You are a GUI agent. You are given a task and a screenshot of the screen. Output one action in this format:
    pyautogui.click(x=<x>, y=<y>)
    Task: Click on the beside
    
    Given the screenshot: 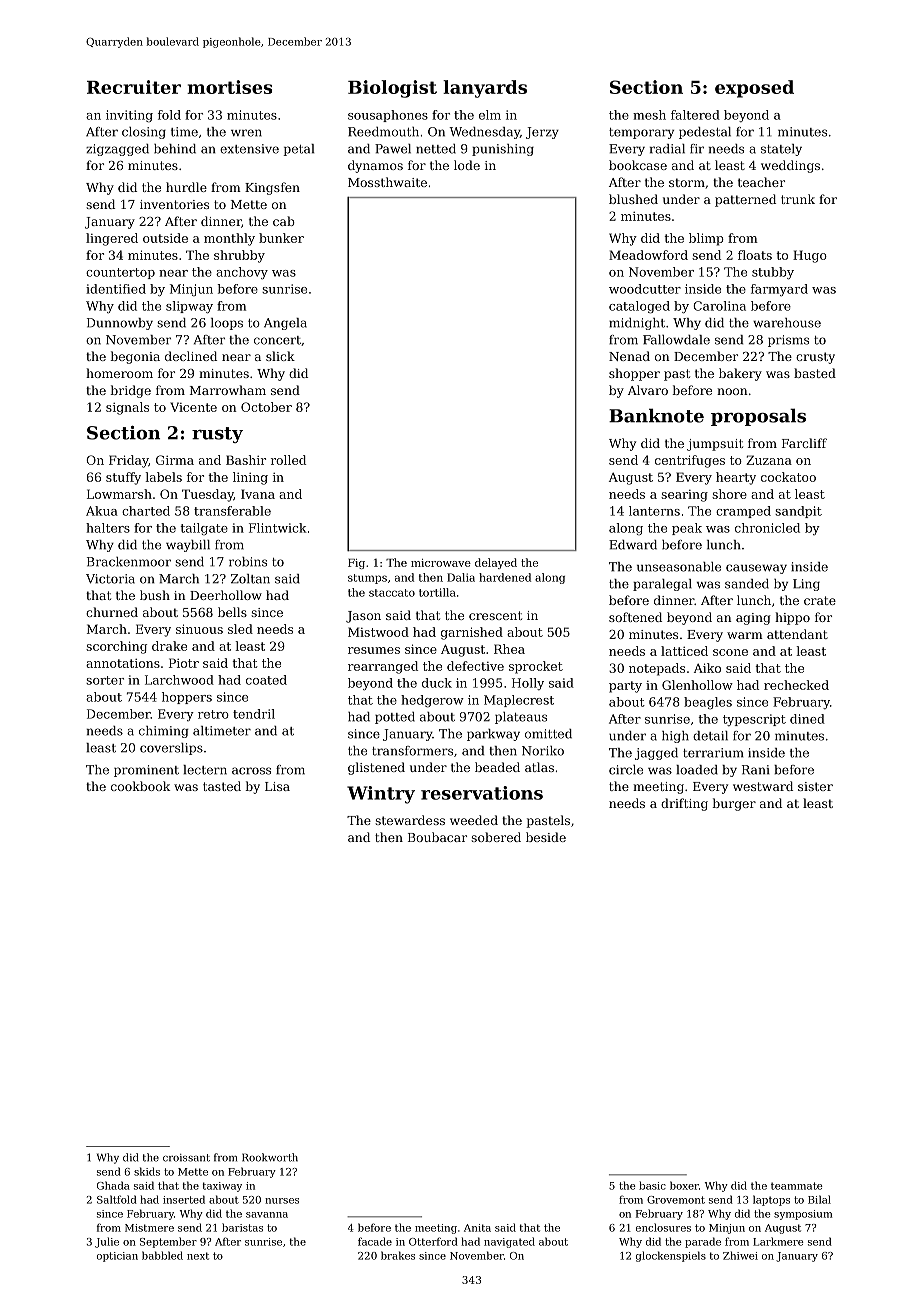 What is the action you would take?
    pyautogui.click(x=546, y=837)
